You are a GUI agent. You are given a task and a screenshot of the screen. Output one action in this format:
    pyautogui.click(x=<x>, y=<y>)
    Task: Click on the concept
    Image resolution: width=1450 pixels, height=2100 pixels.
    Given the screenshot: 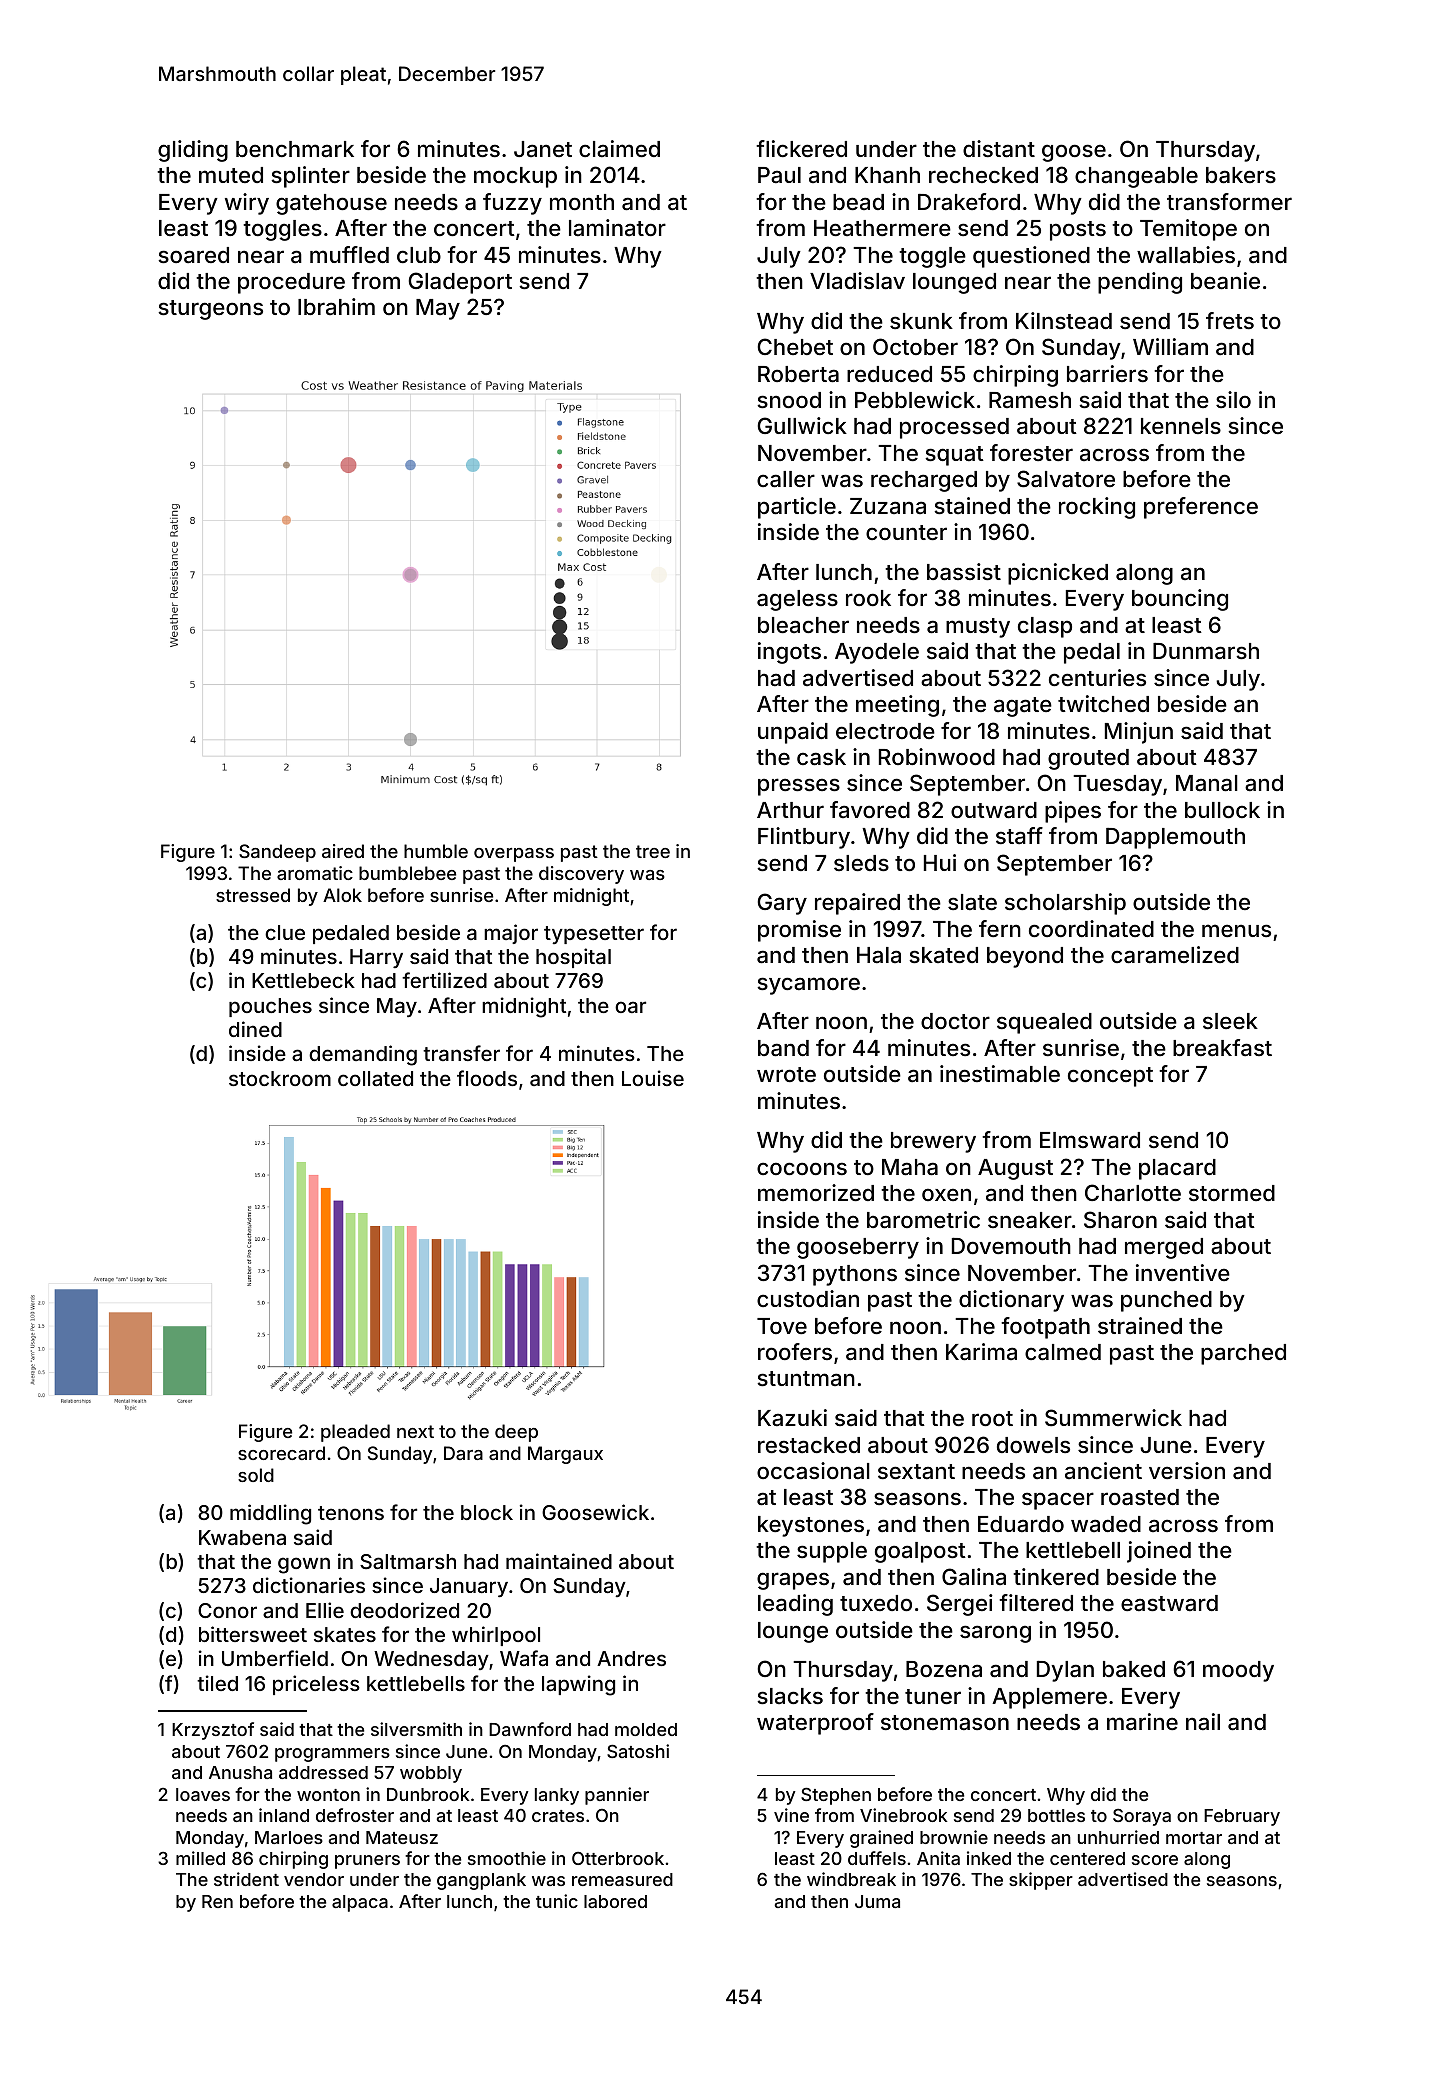 What is the action you would take?
    pyautogui.click(x=1110, y=1077)
